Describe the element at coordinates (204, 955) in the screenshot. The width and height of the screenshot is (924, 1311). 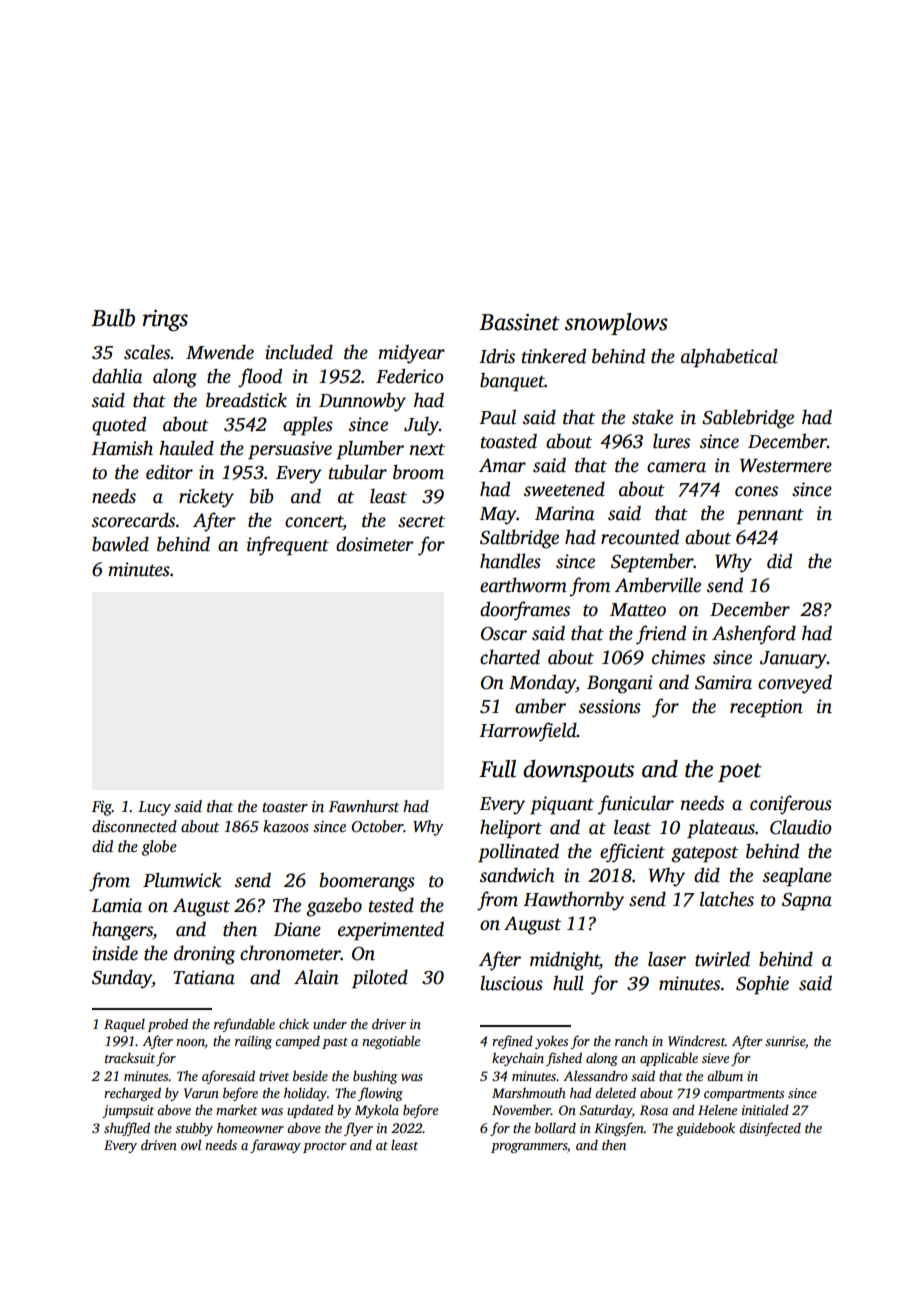
I see `droning` at that location.
